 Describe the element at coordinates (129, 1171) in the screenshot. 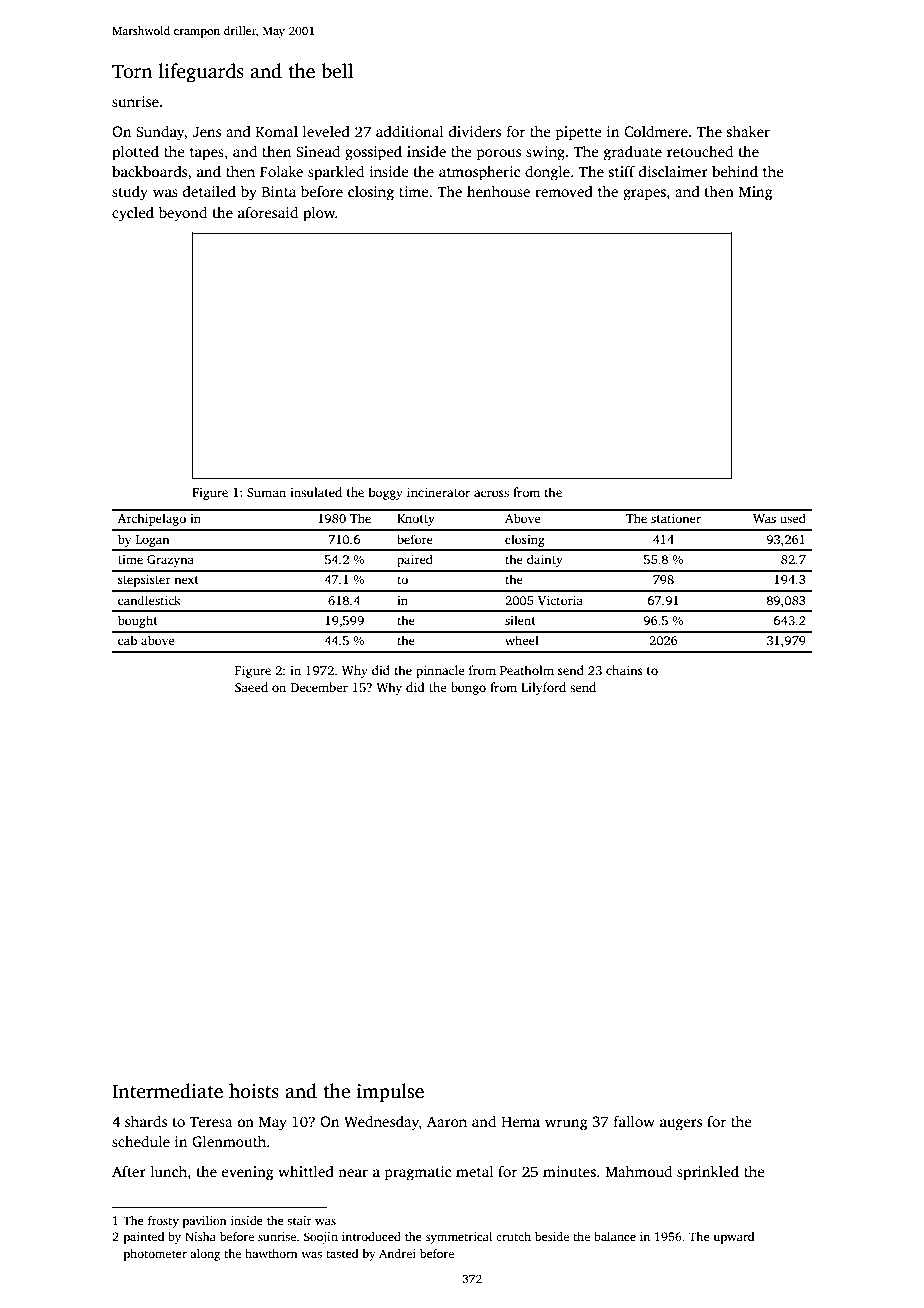

I see `After` at that location.
